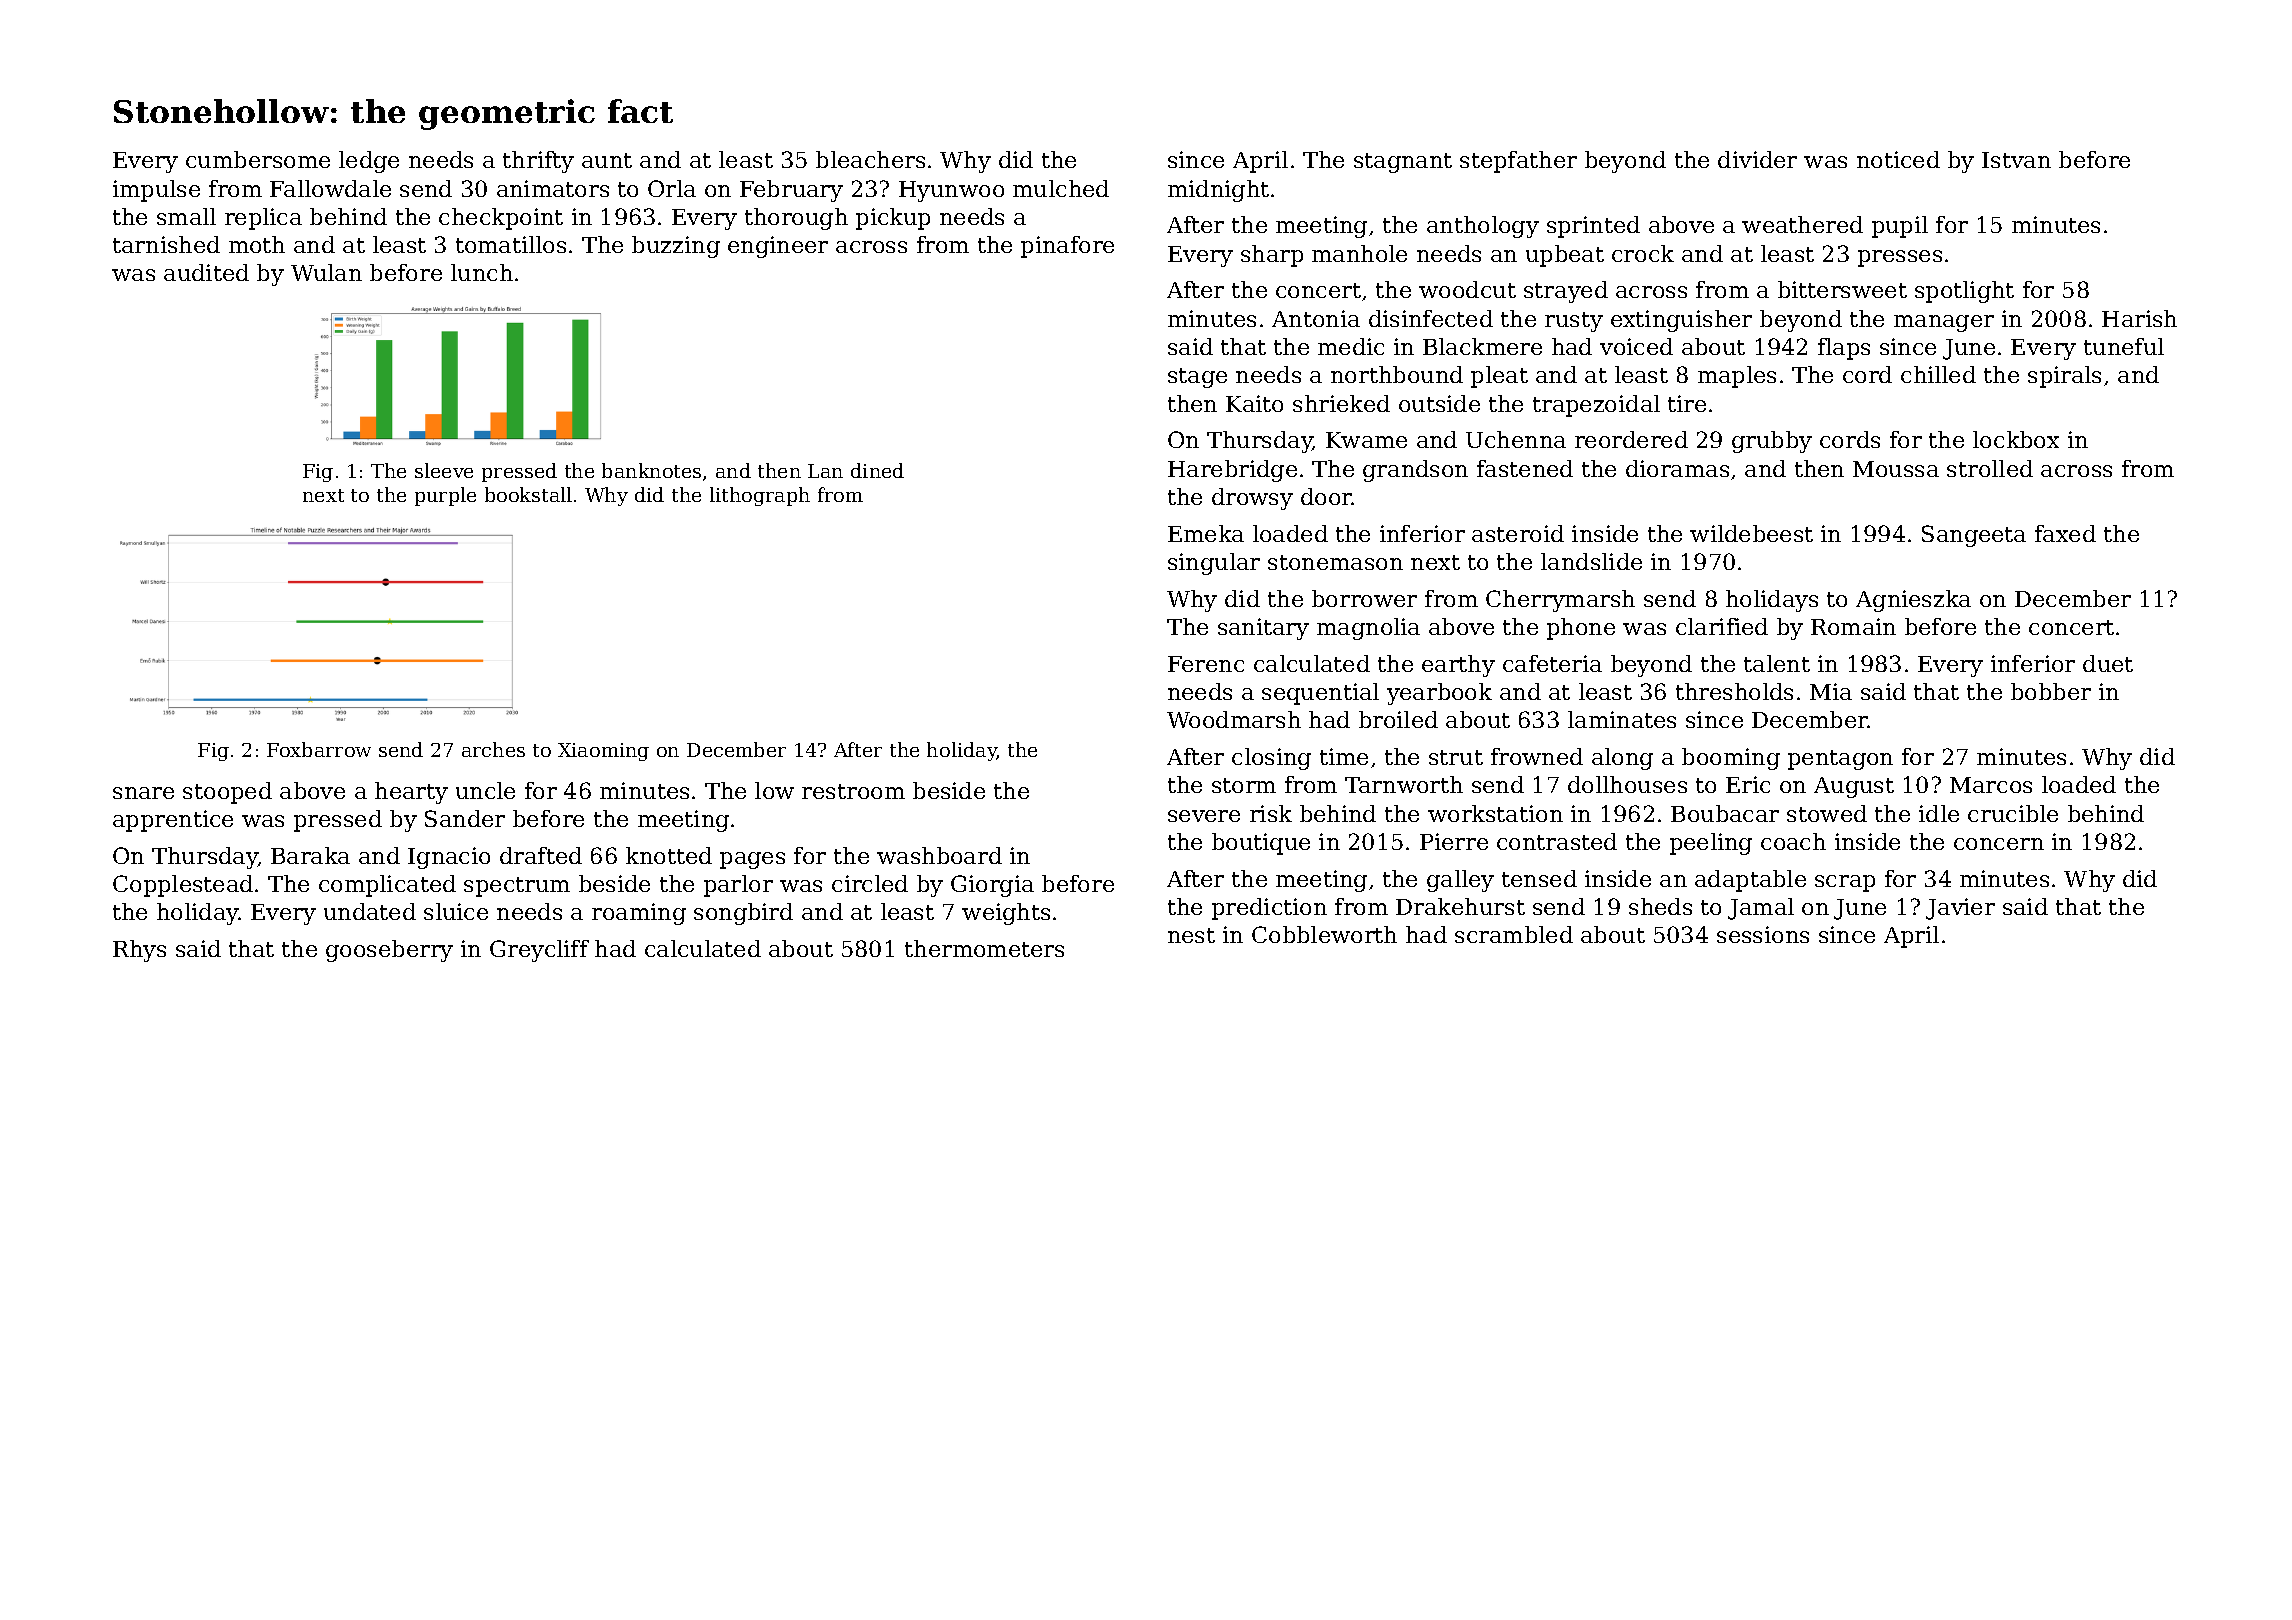  Describe the element at coordinates (1938, 374) in the screenshot. I see `chilled` at that location.
